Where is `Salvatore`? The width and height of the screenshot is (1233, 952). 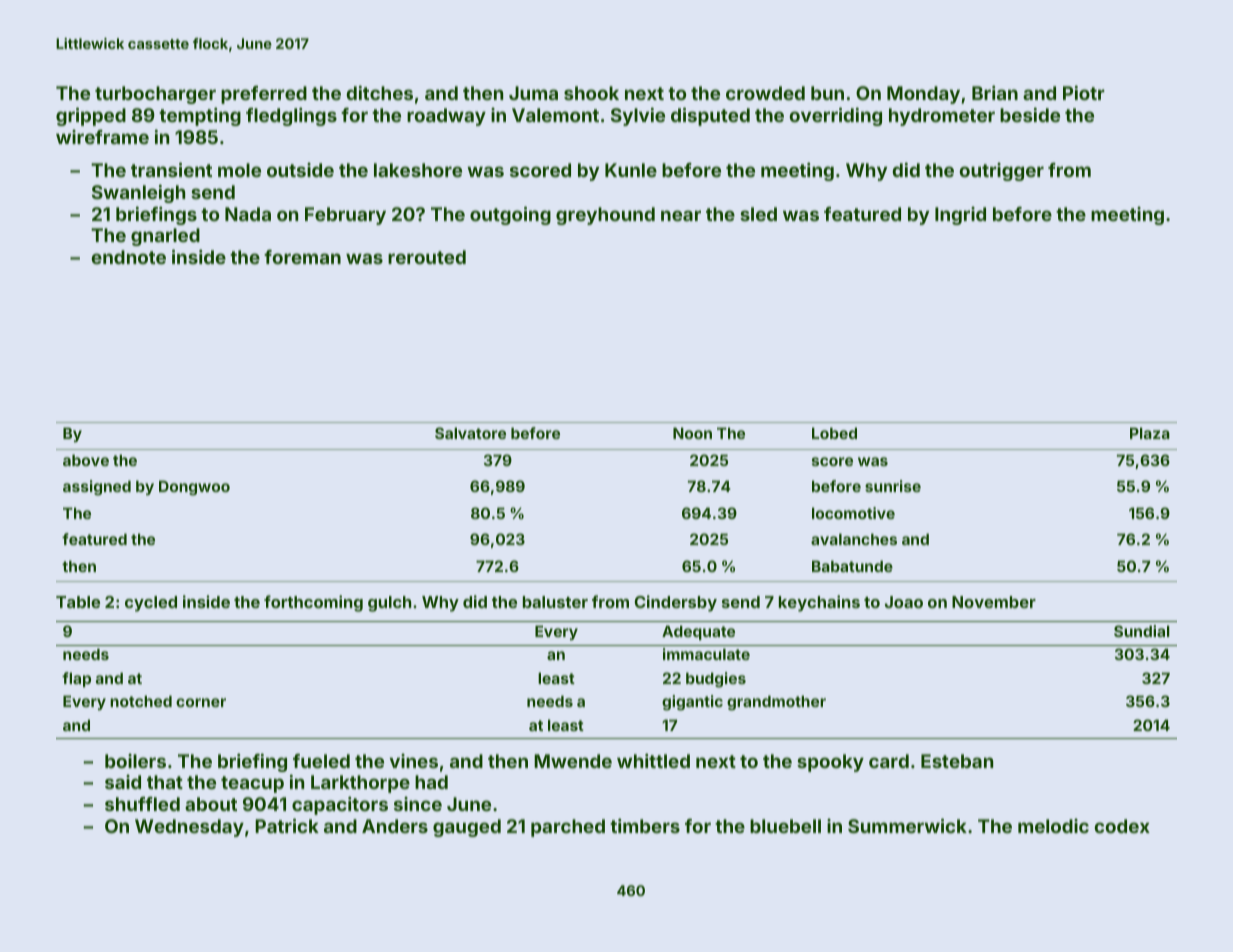
Salvatore is located at coordinates (470, 433).
